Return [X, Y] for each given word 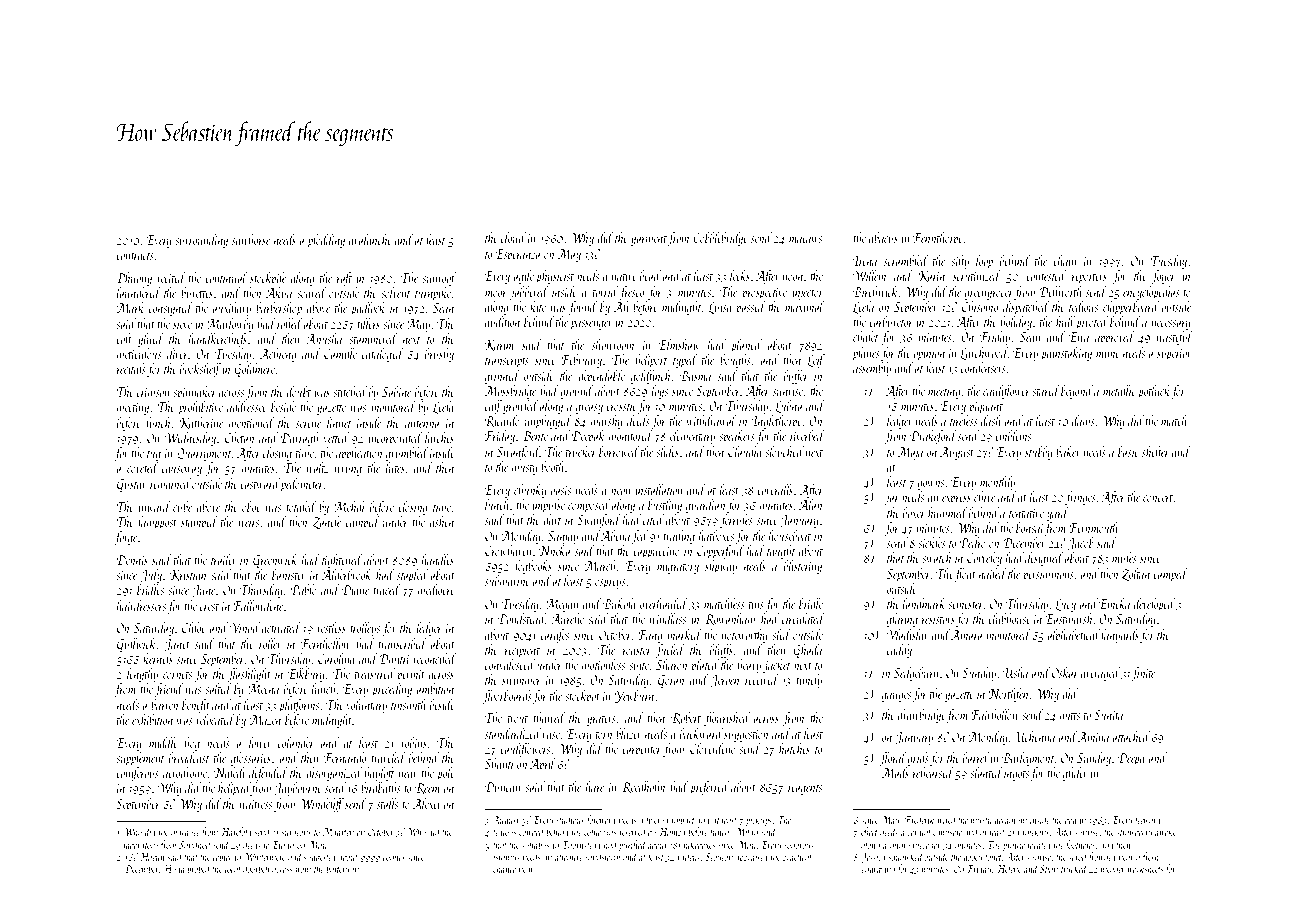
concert [1158, 498]
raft [344, 279]
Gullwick [137, 645]
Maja [910, 453]
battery [337, 869]
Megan [562, 605]
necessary [1171, 325]
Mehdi [349, 506]
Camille [340, 353]
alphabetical [1073, 636]
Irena [865, 261]
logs [660, 392]
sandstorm [602, 856]
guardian [705, 506]
